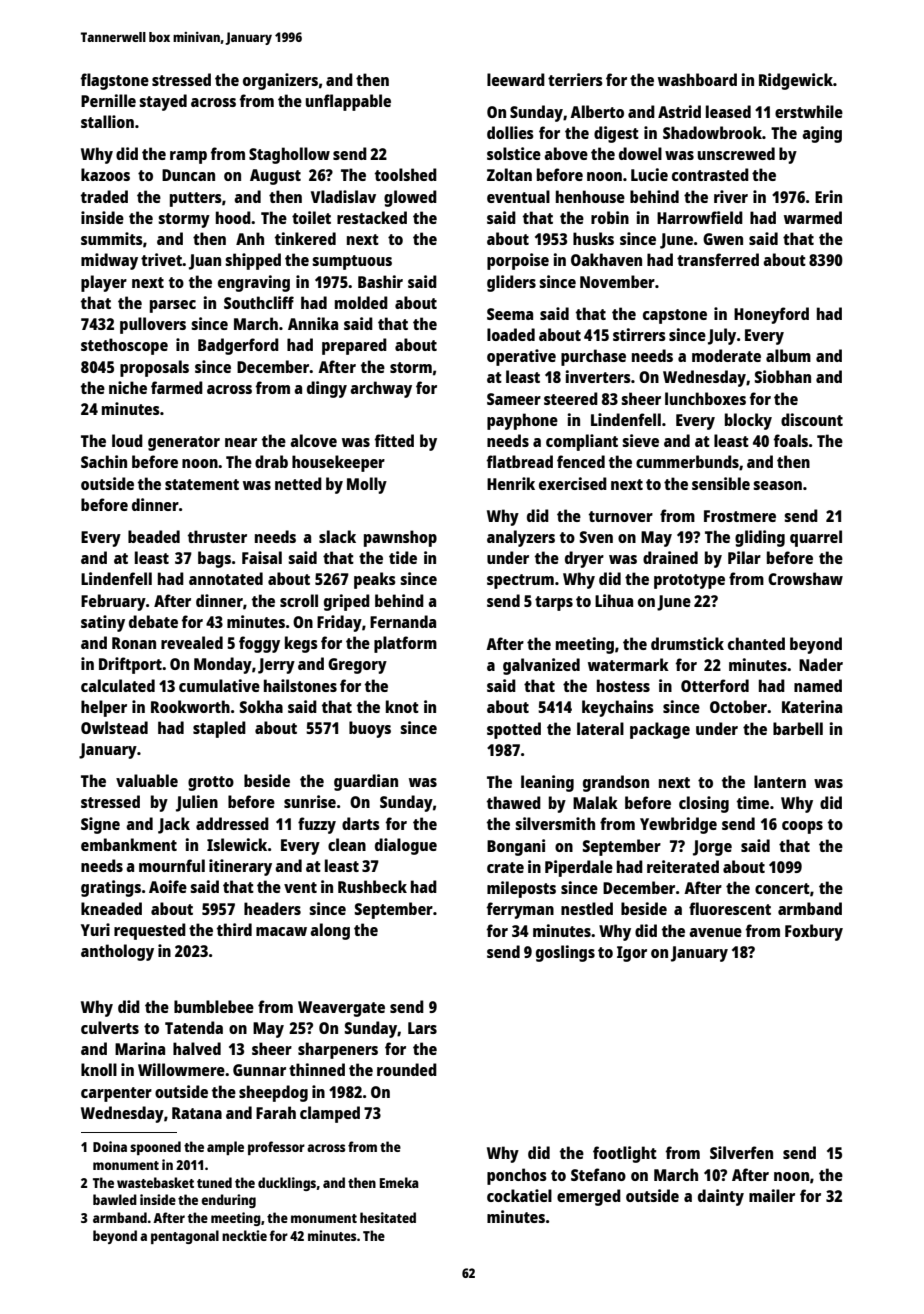 This screenshot has width=924, height=1314. Describe the element at coordinates (796, 81) in the screenshot. I see `Ridgewick` at that location.
